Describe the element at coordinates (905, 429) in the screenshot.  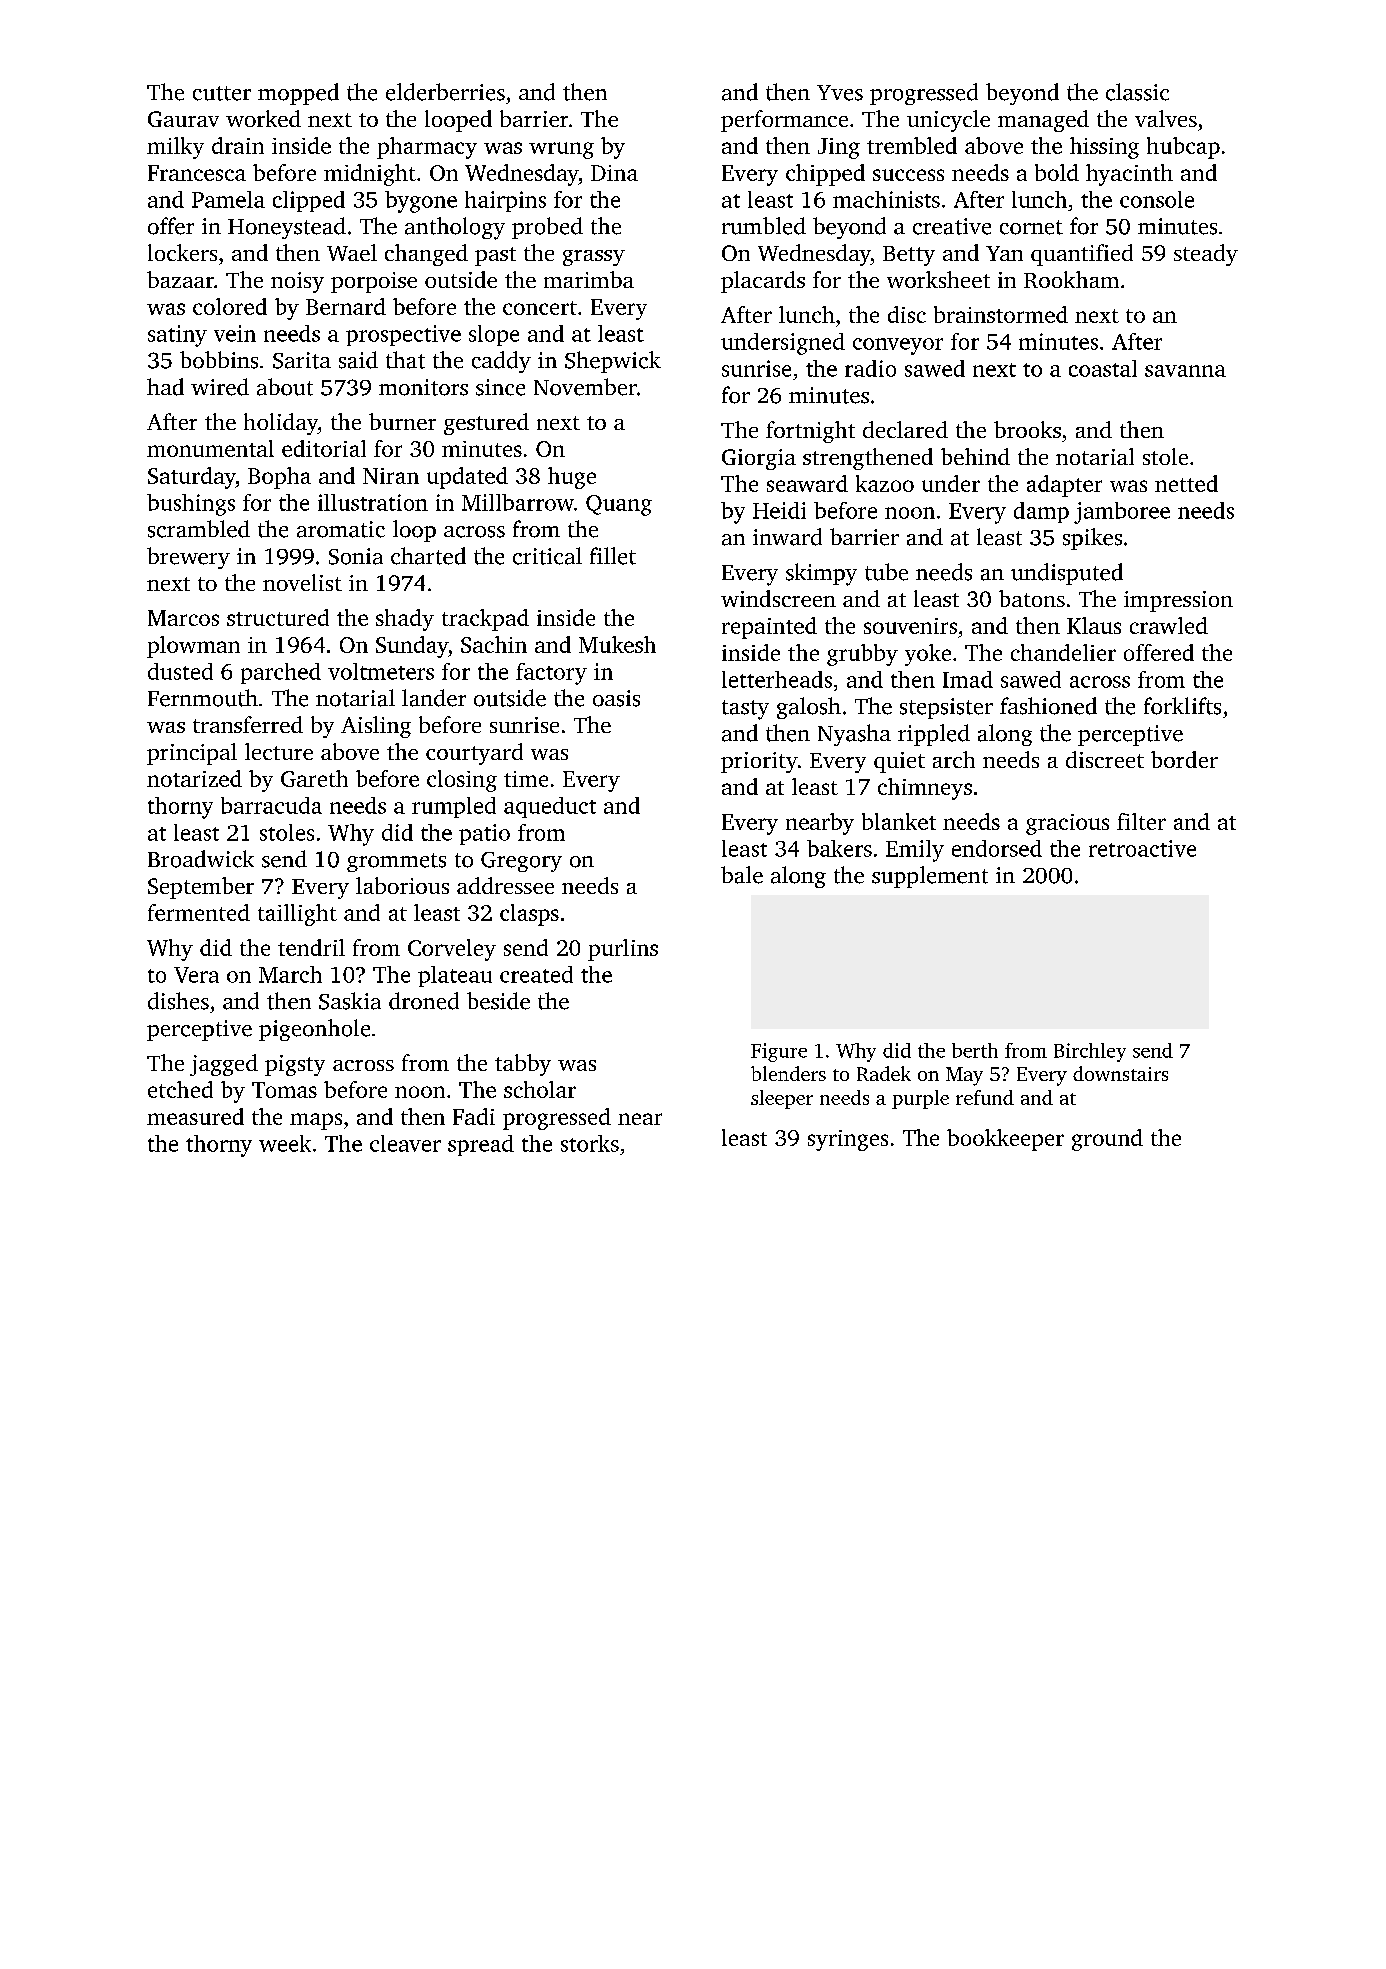
I see `declared` at that location.
